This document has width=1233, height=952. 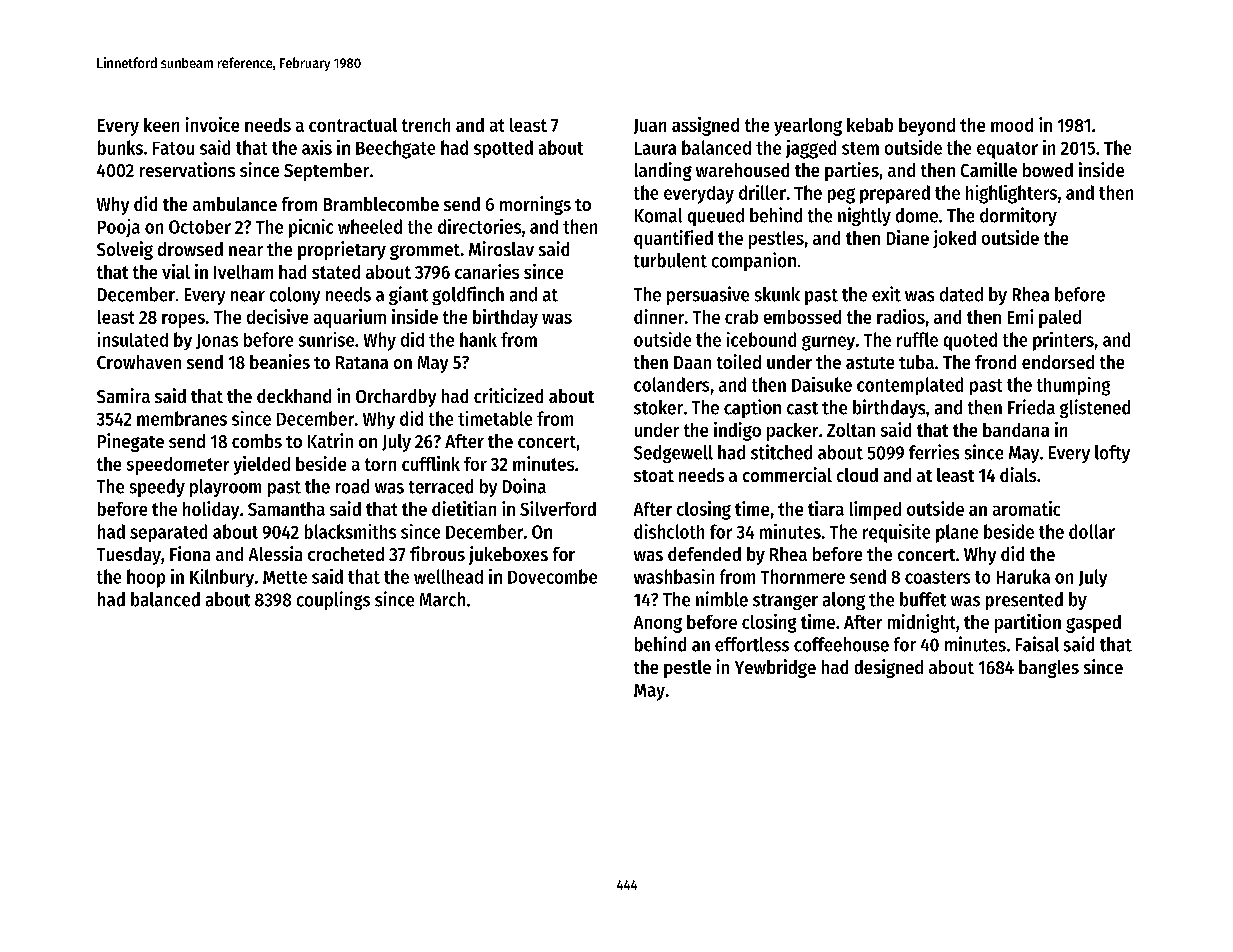 What do you see at coordinates (161, 125) in the document?
I see `keen` at bounding box center [161, 125].
